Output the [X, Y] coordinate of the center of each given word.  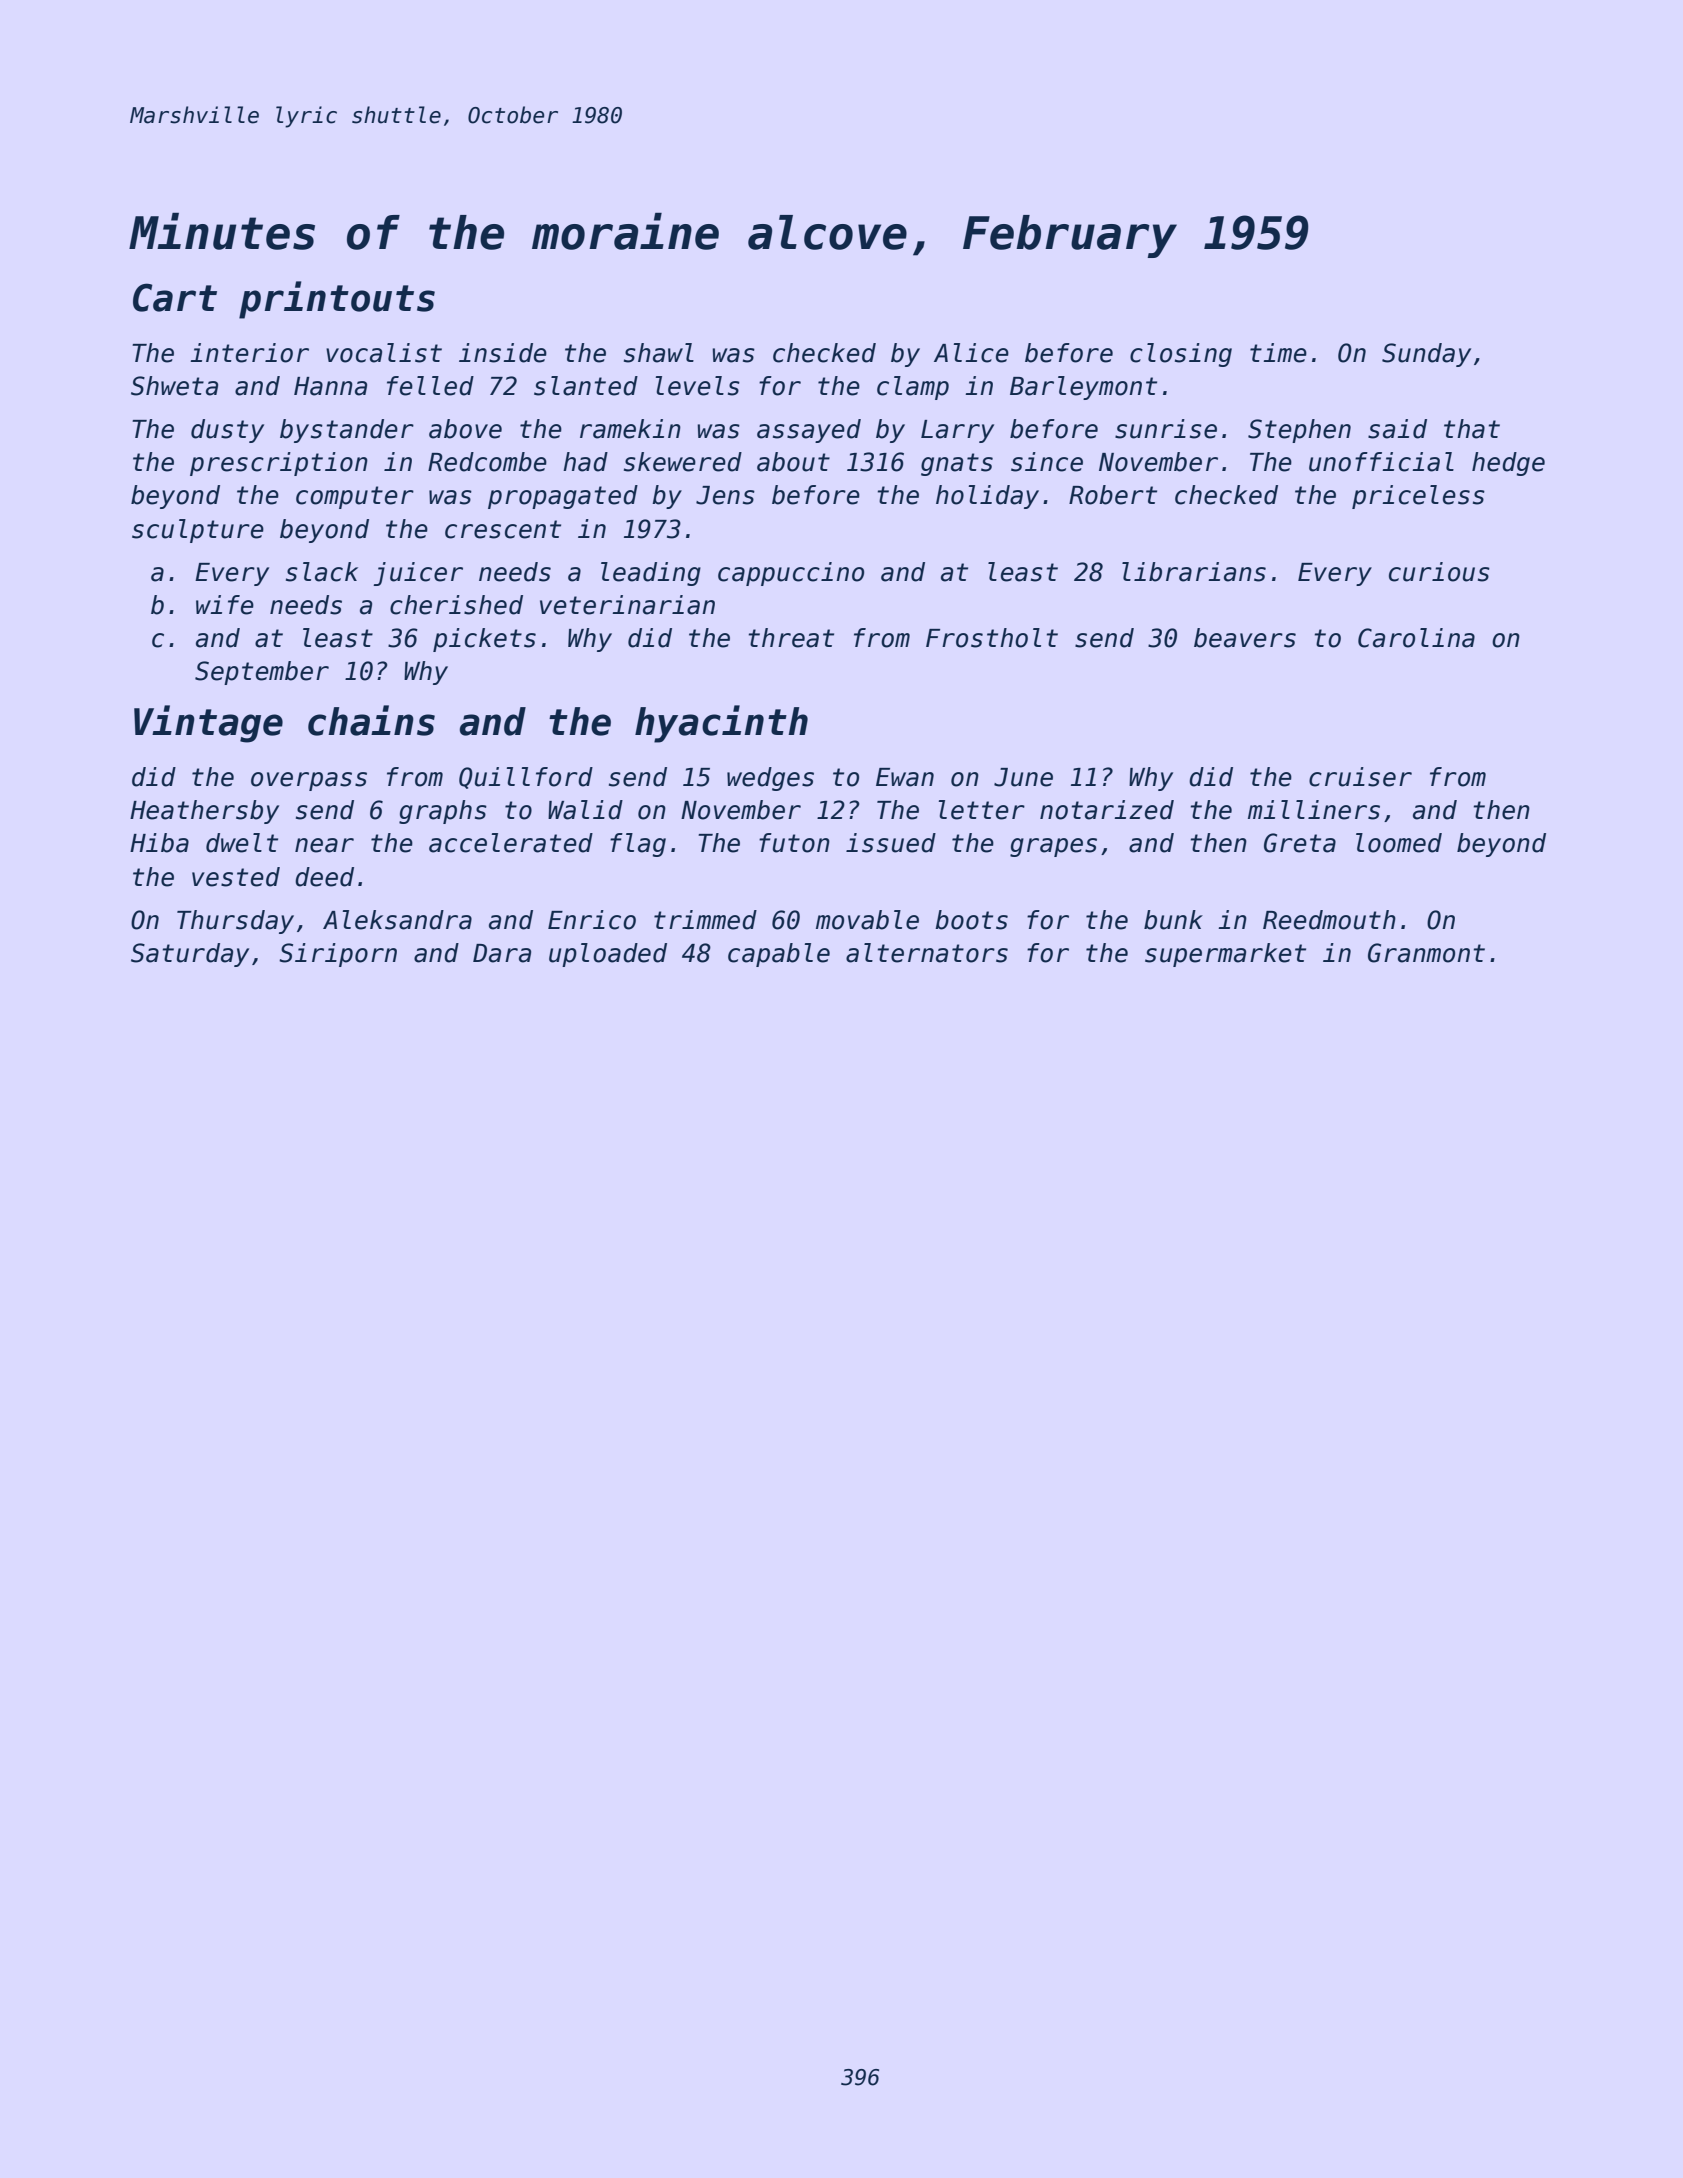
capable [779, 955]
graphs [443, 812]
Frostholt [992, 638]
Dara [502, 953]
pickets [484, 640]
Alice [971, 353]
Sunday [1426, 355]
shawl [659, 353]
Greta [1300, 843]
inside [503, 353]
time [1278, 353]
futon [794, 843]
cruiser [1360, 777]
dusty [227, 431]
